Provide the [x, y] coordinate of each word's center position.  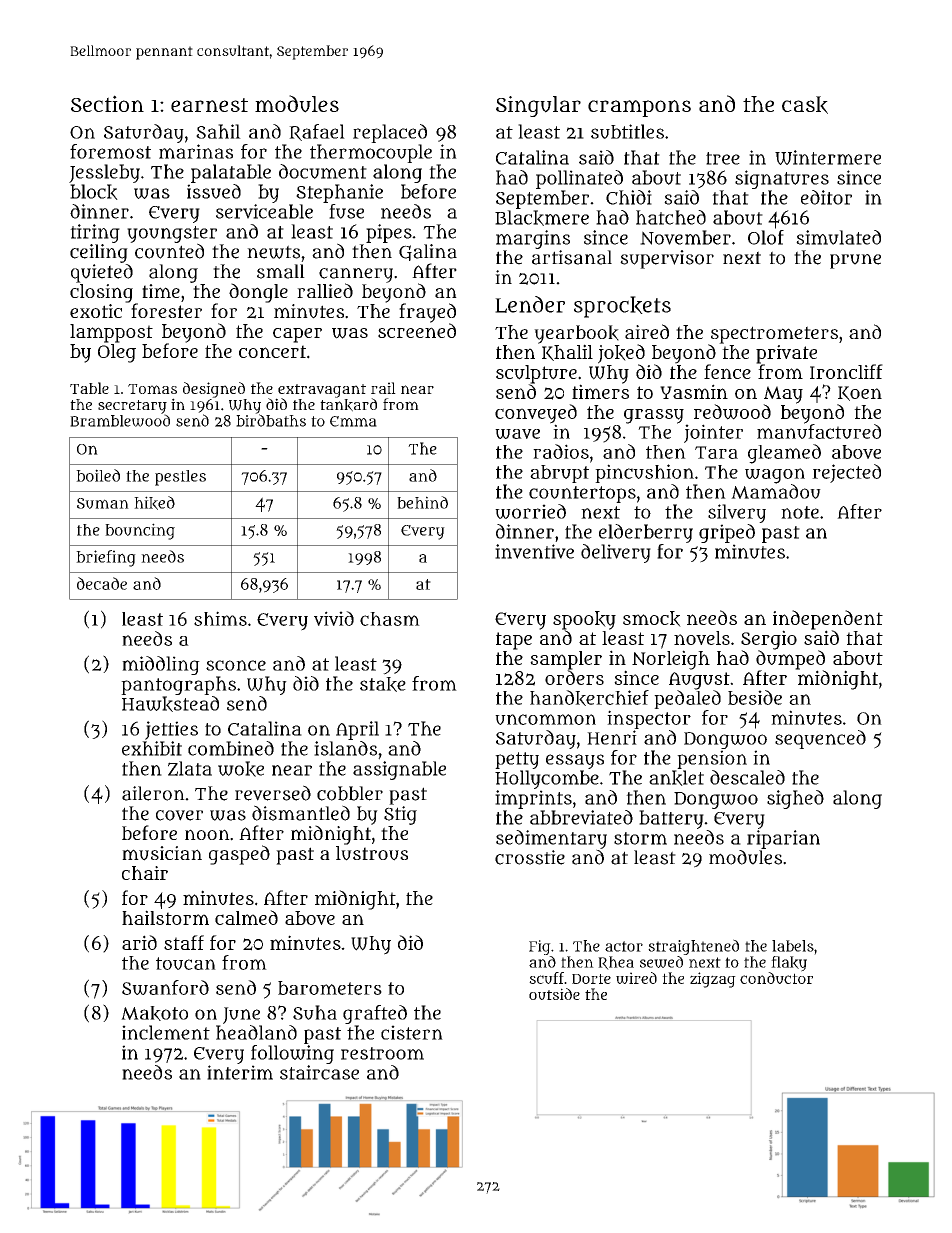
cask [805, 105]
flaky [789, 964]
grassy [654, 416]
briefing [106, 558]
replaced [390, 133]
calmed [246, 917]
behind [422, 502]
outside [554, 994]
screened [417, 330]
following [292, 1054]
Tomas [152, 389]
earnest [209, 105]
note [800, 512]
